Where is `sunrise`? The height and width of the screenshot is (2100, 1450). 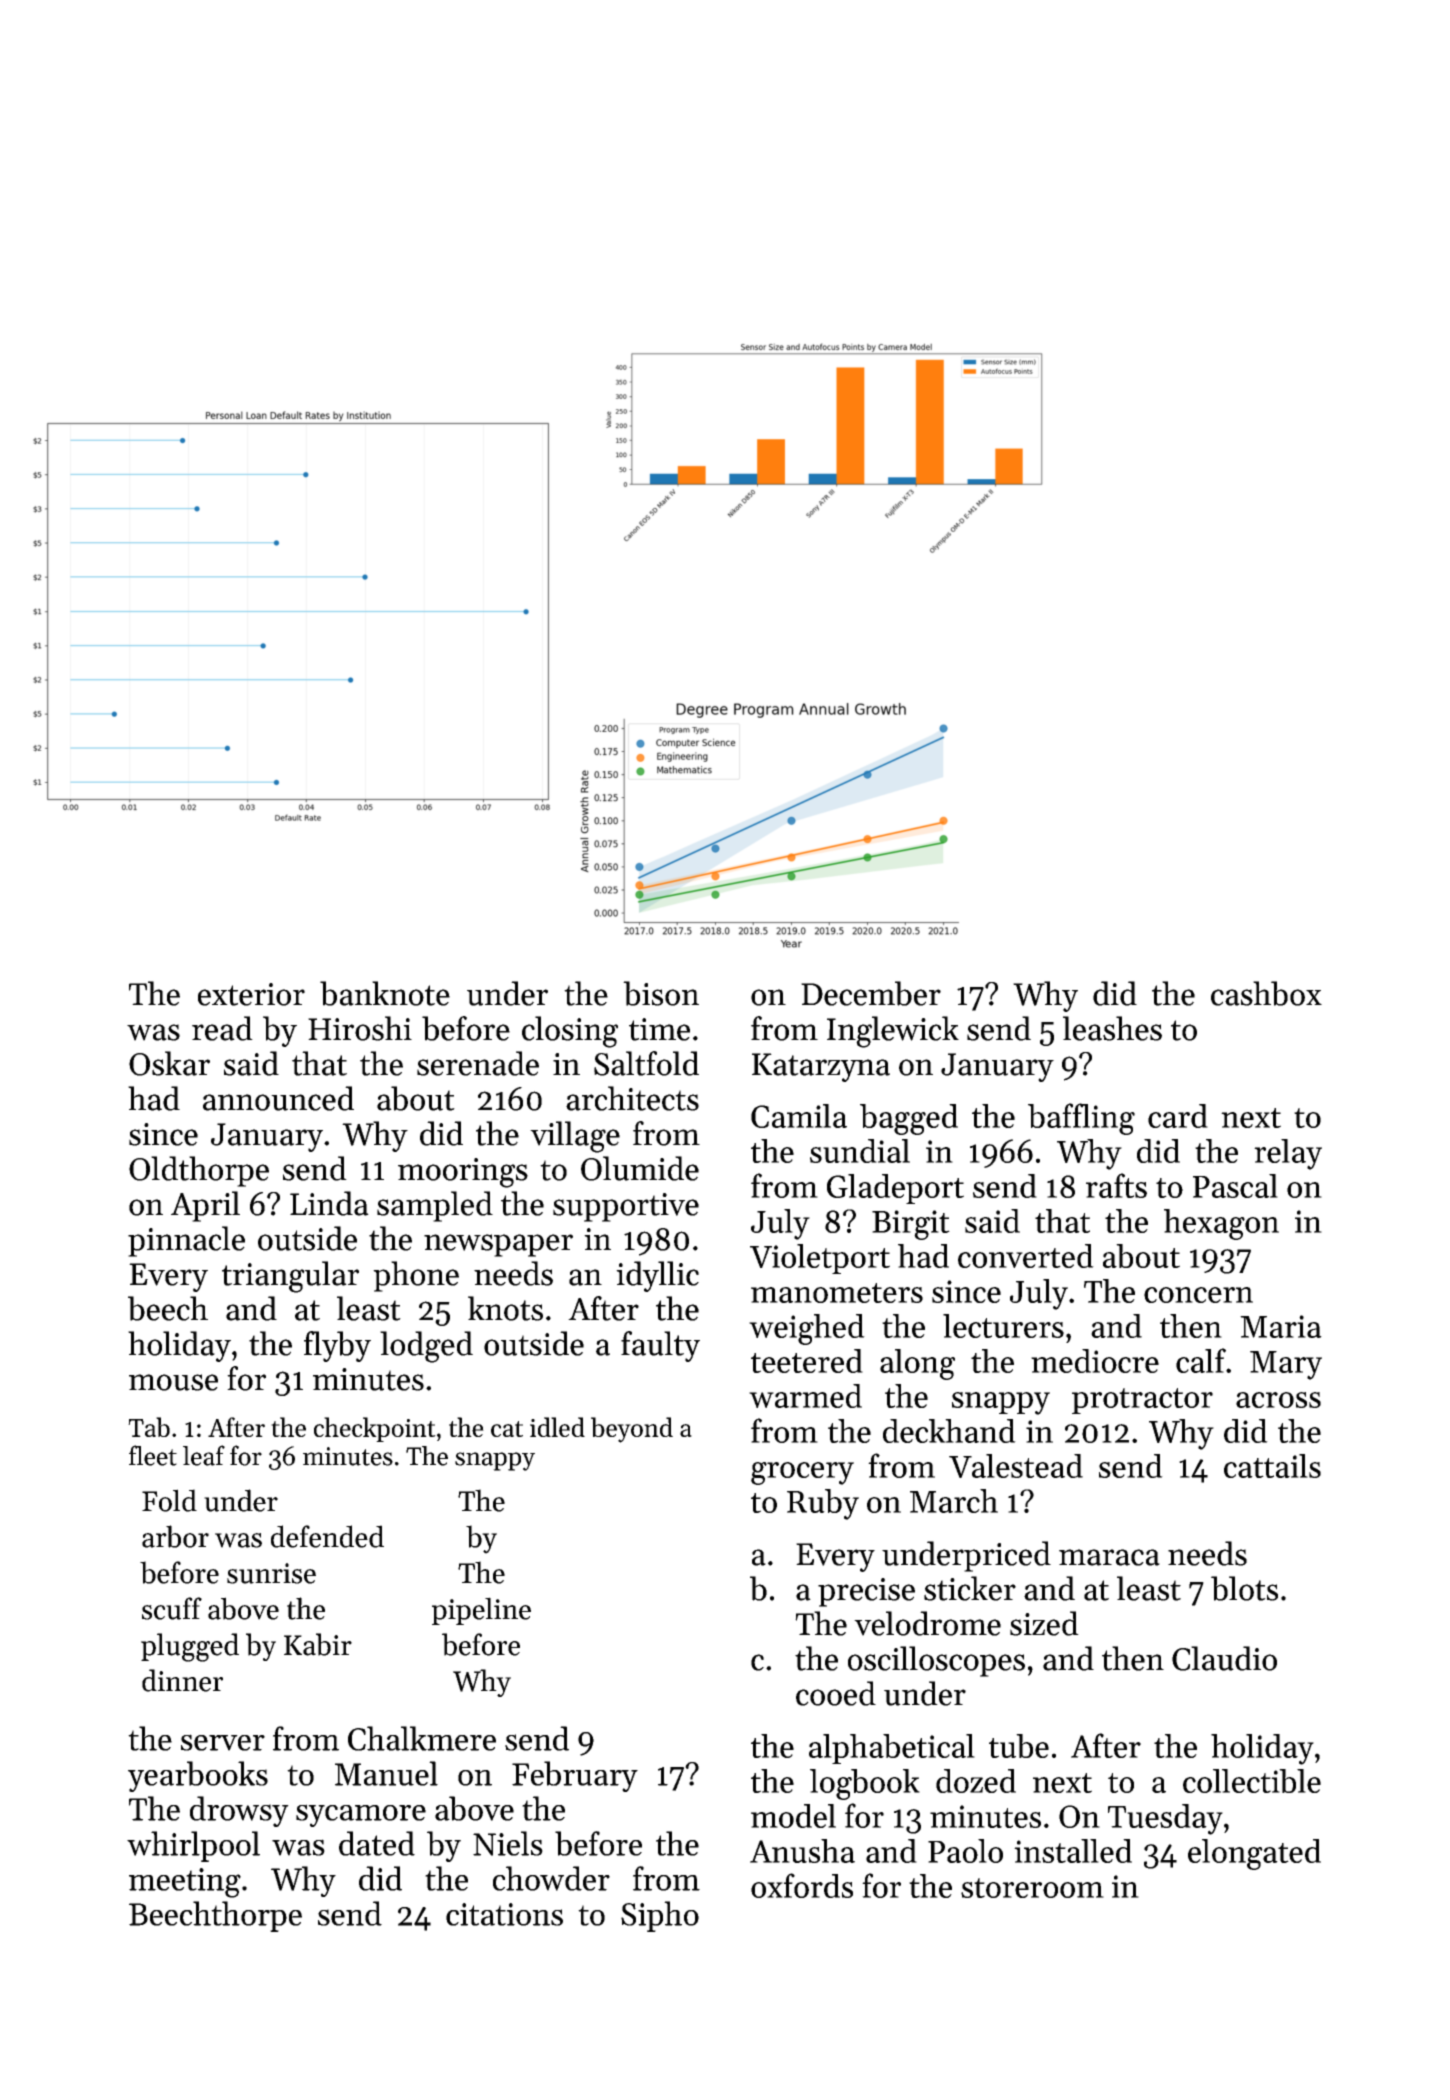
sunrise is located at coordinates (271, 1573).
